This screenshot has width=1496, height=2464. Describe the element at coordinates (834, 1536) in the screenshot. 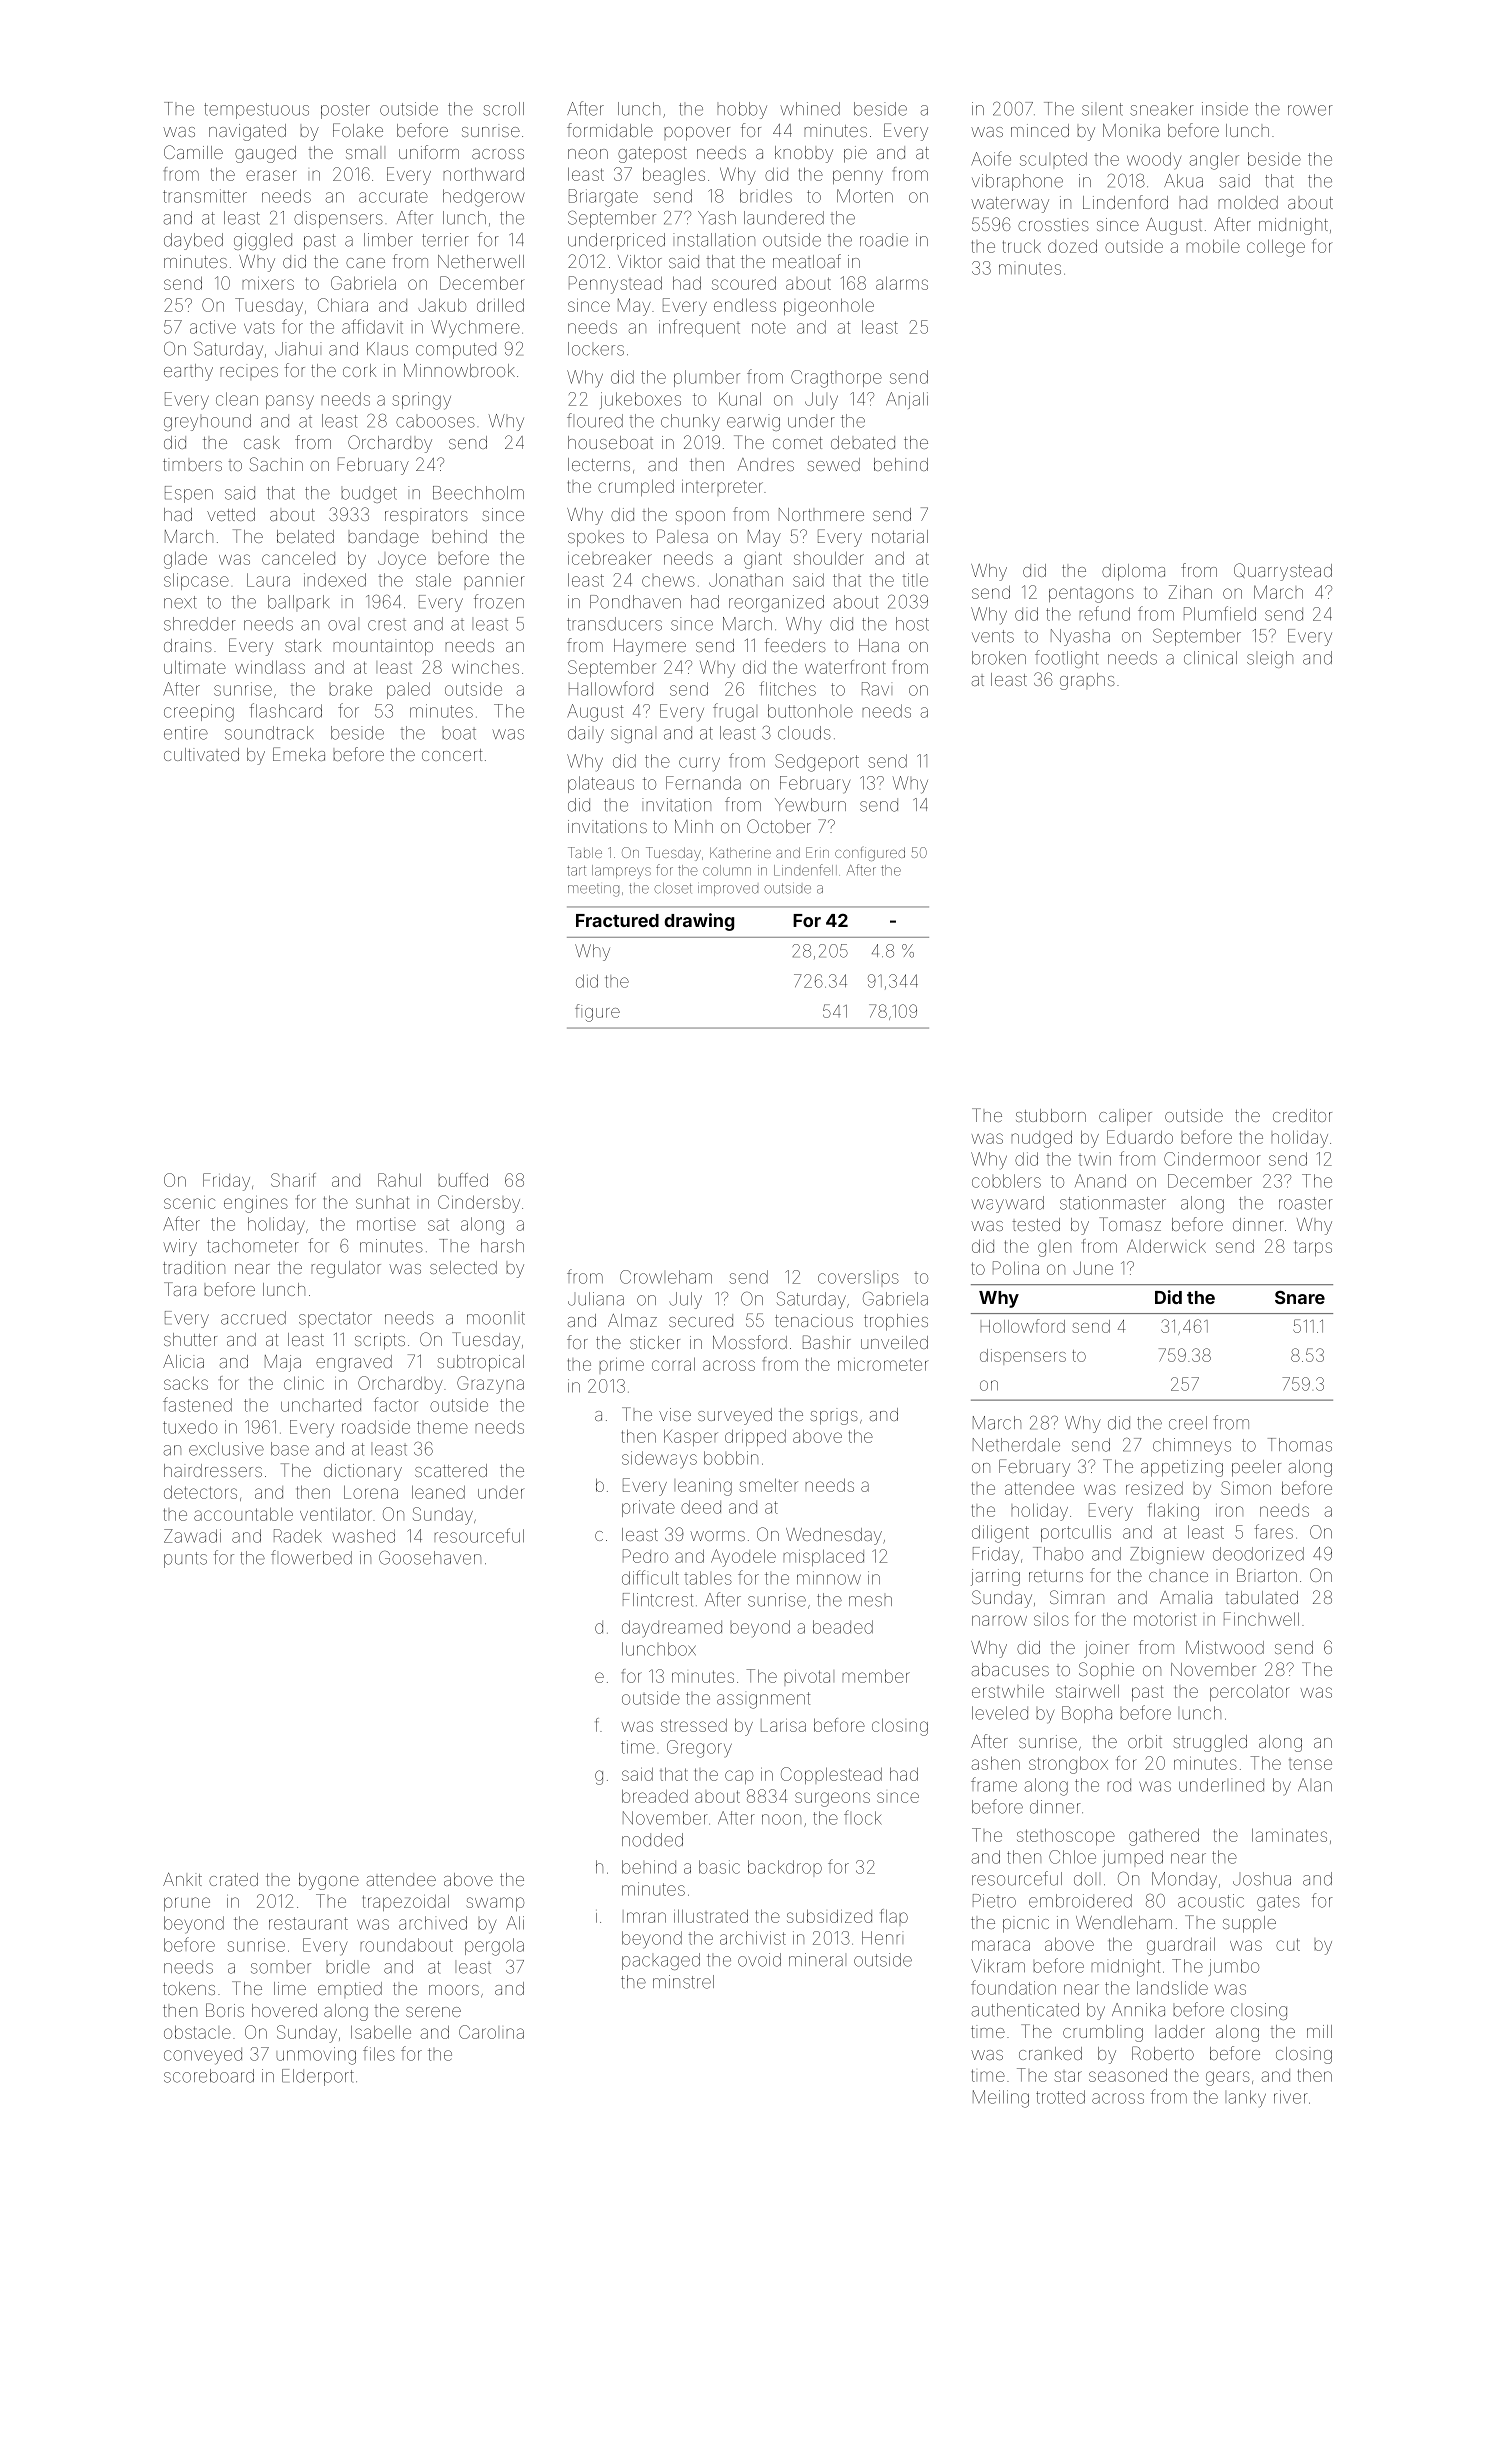

I see `Wednesday` at that location.
